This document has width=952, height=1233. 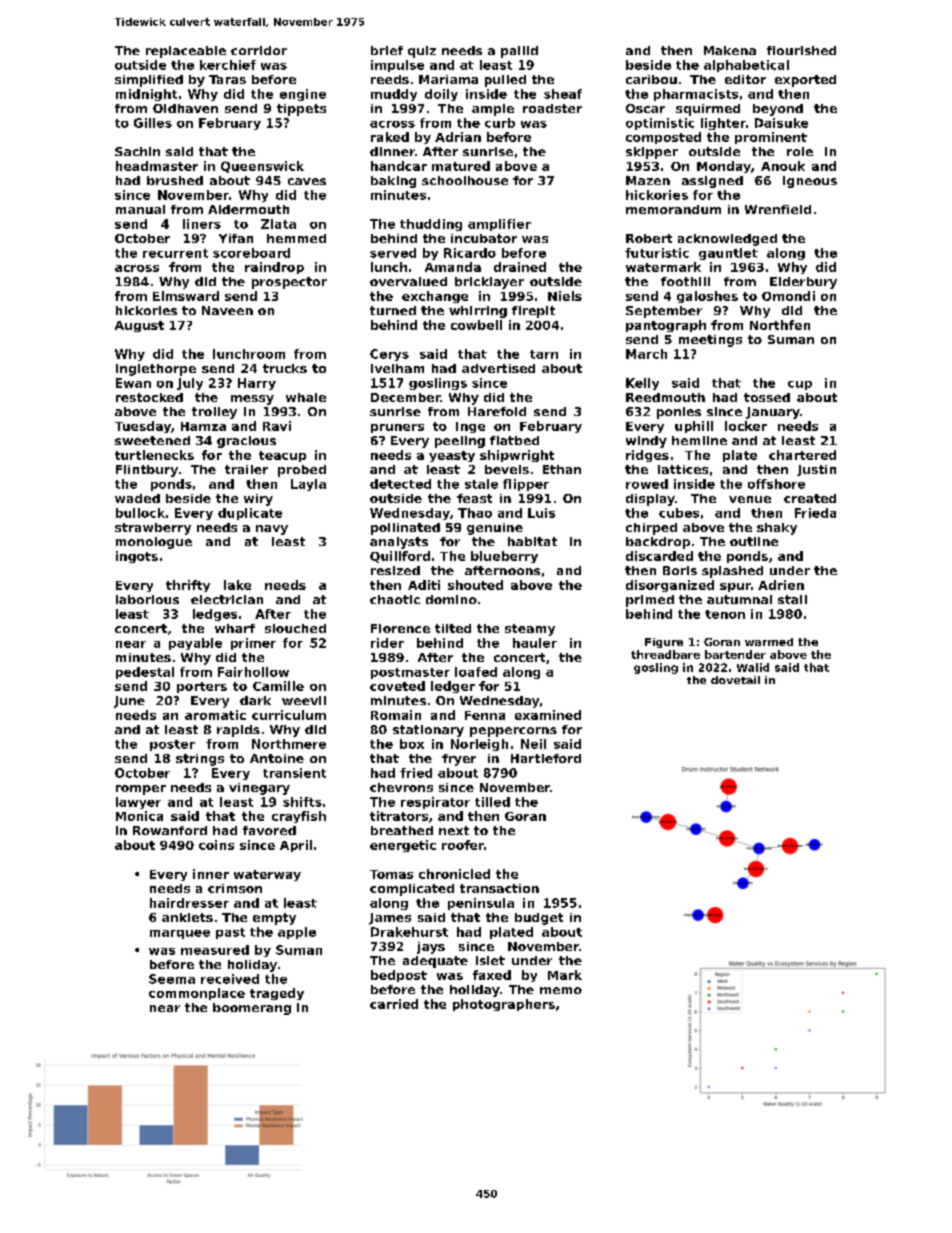 I want to click on dovetail, so click(x=735, y=680).
